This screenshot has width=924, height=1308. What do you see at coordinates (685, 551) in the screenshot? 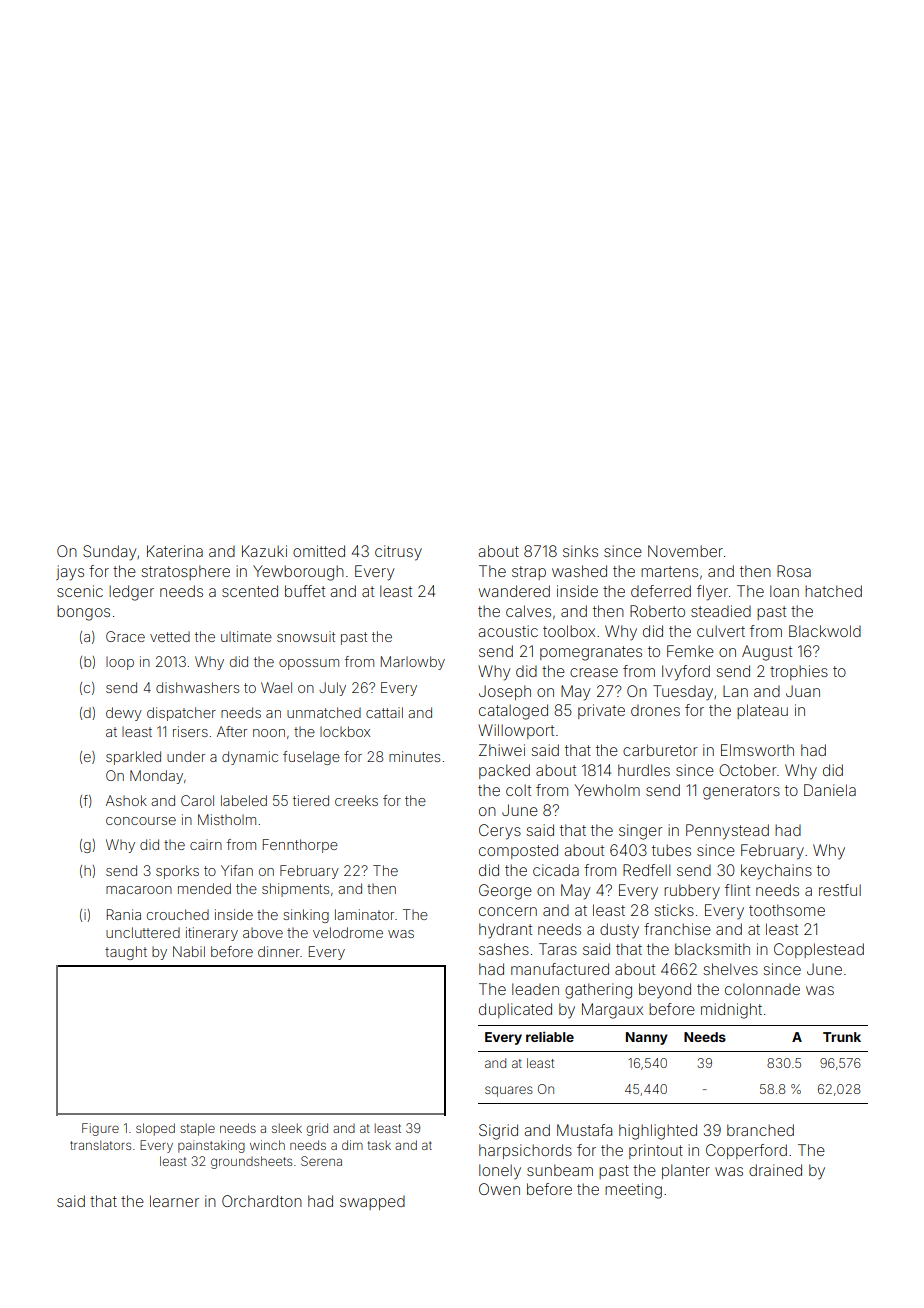
I see `November` at bounding box center [685, 551].
